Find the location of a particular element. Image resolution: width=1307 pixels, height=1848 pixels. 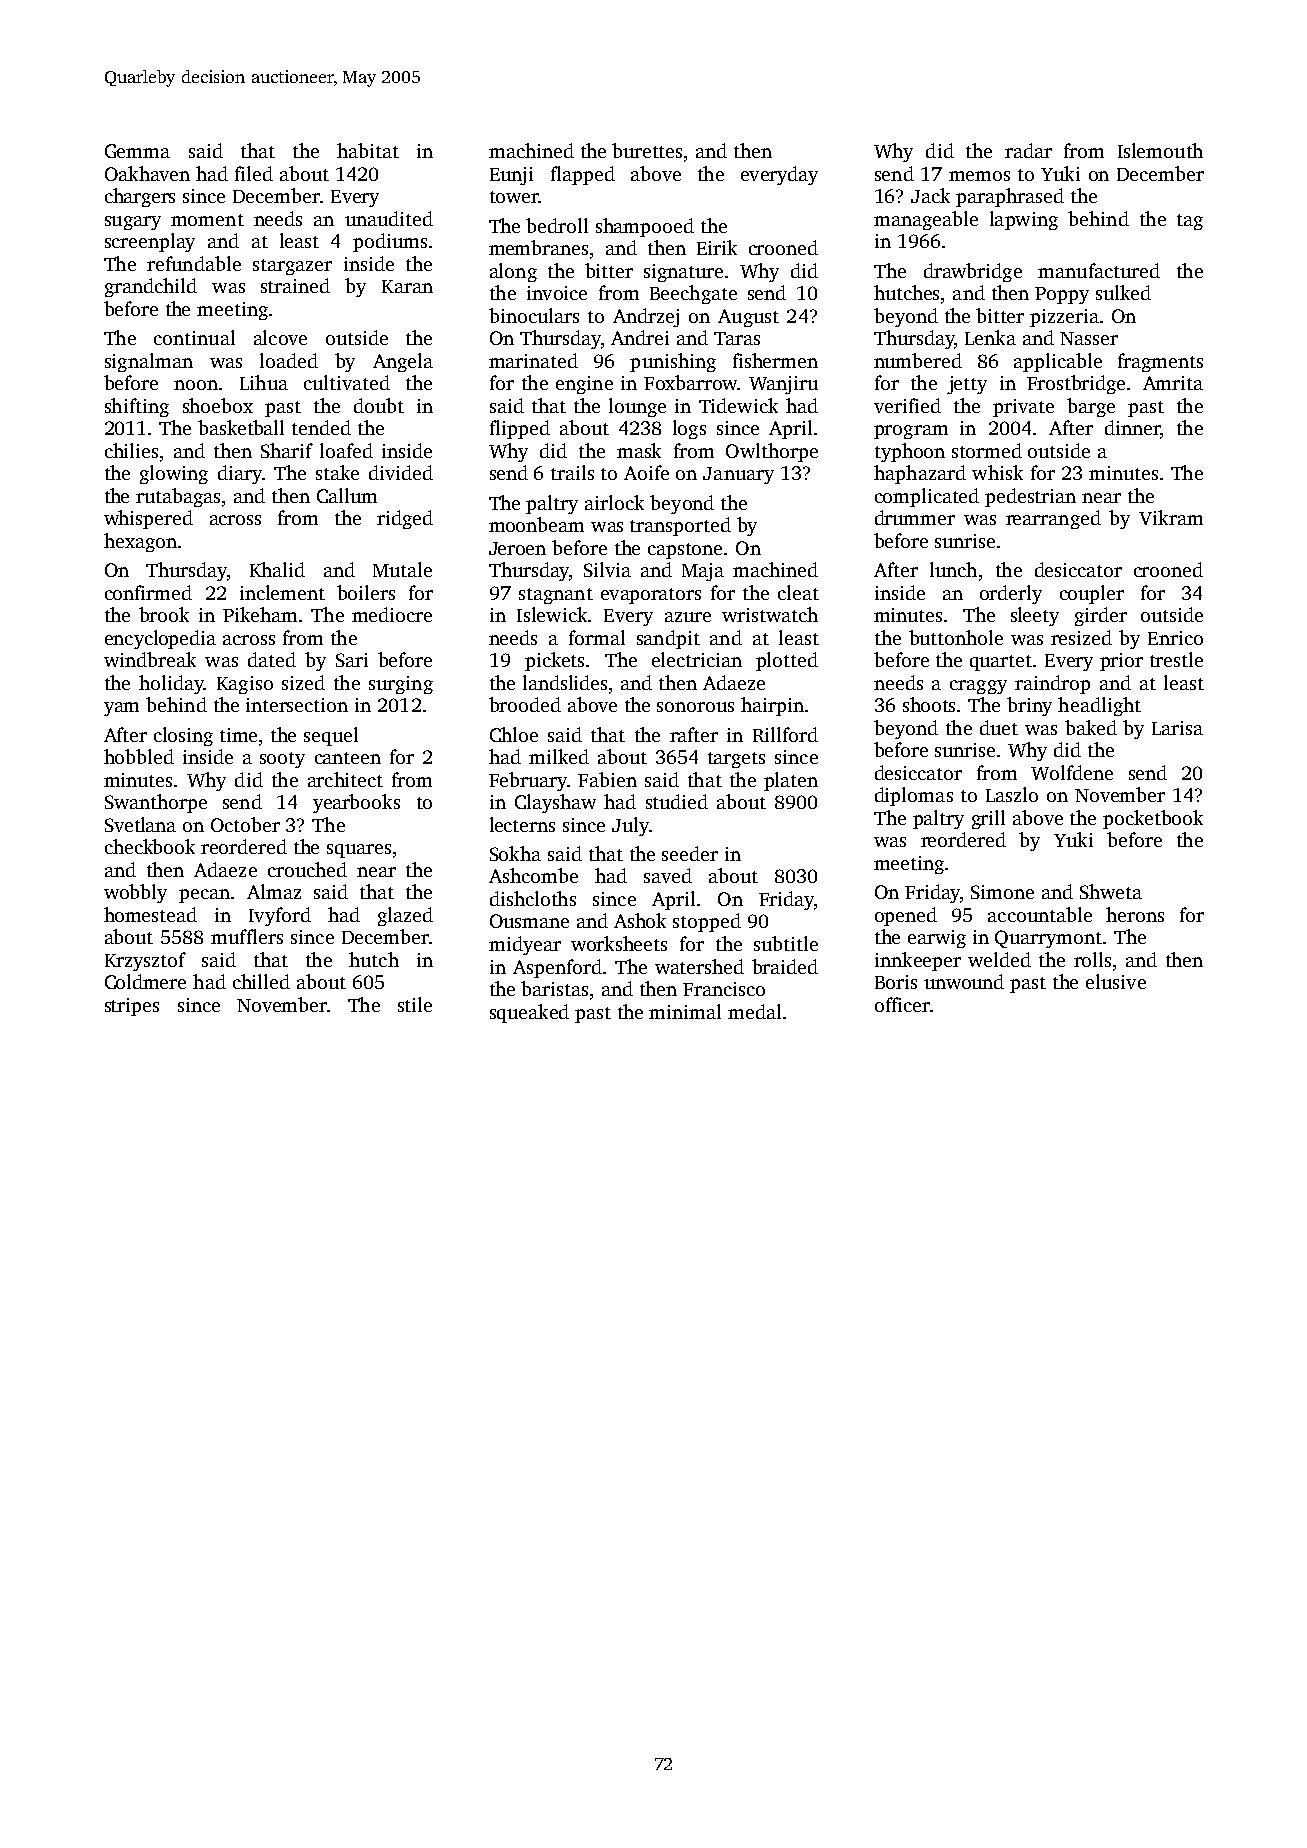

stripes is located at coordinates (132, 1007).
